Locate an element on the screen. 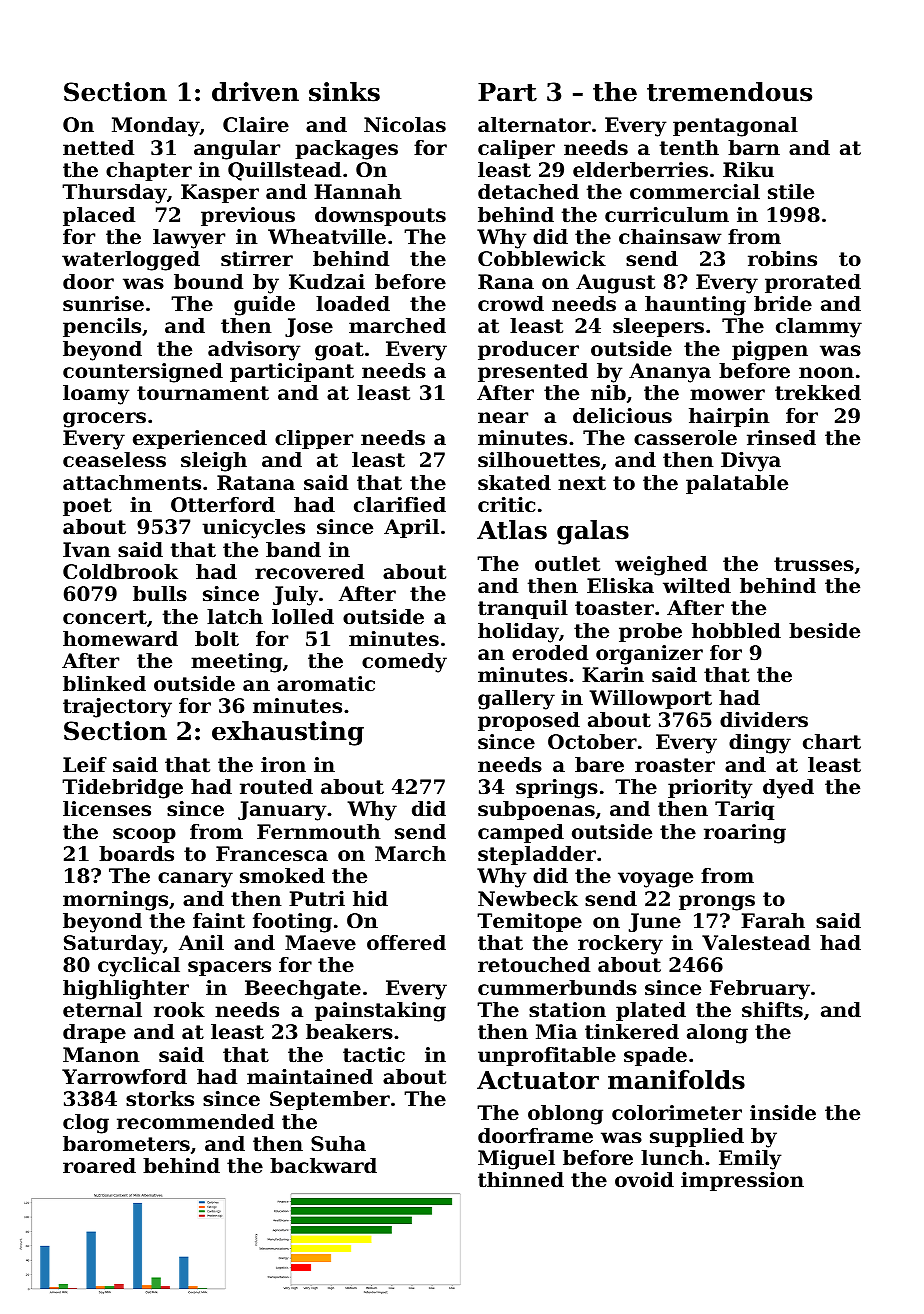 Image resolution: width=924 pixels, height=1314 pixels. clarified is located at coordinates (400, 505).
